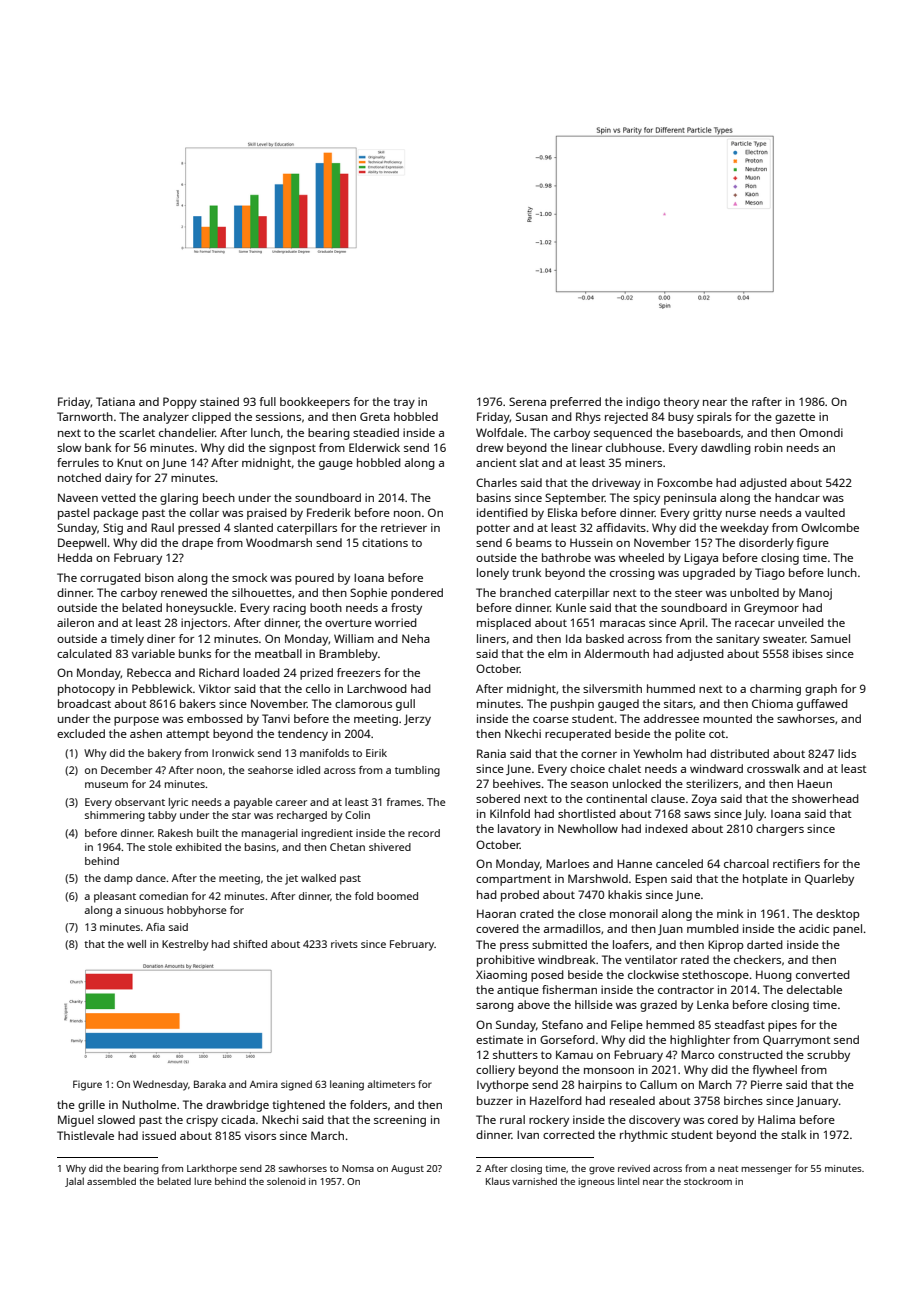  What do you see at coordinates (708, 1181) in the image?
I see `stockroom` at bounding box center [708, 1181].
